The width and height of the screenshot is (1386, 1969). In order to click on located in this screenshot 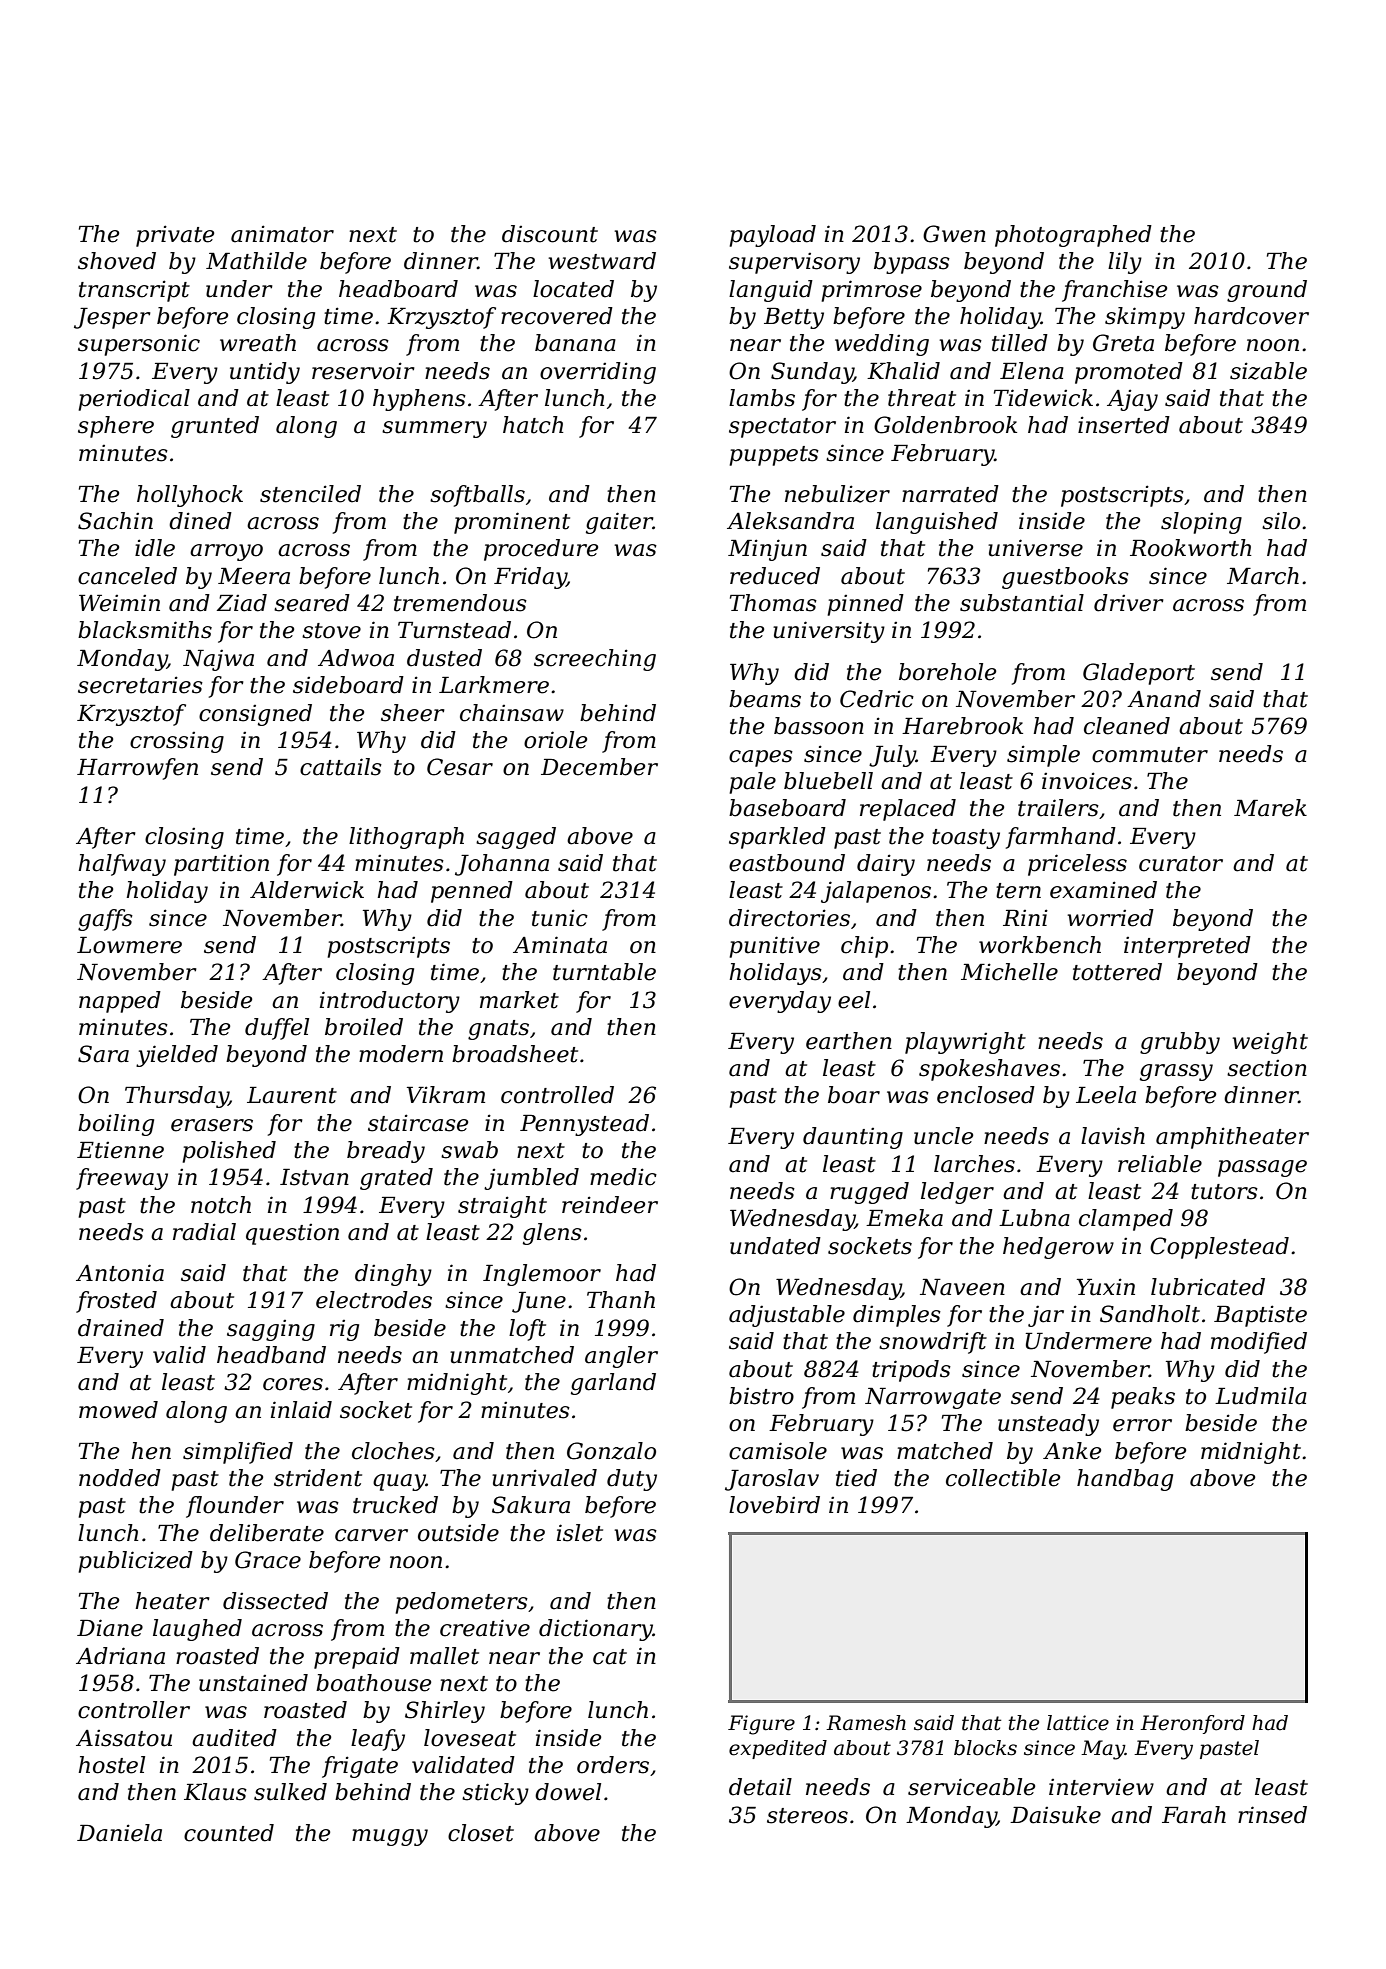, I will do `click(573, 289)`.
